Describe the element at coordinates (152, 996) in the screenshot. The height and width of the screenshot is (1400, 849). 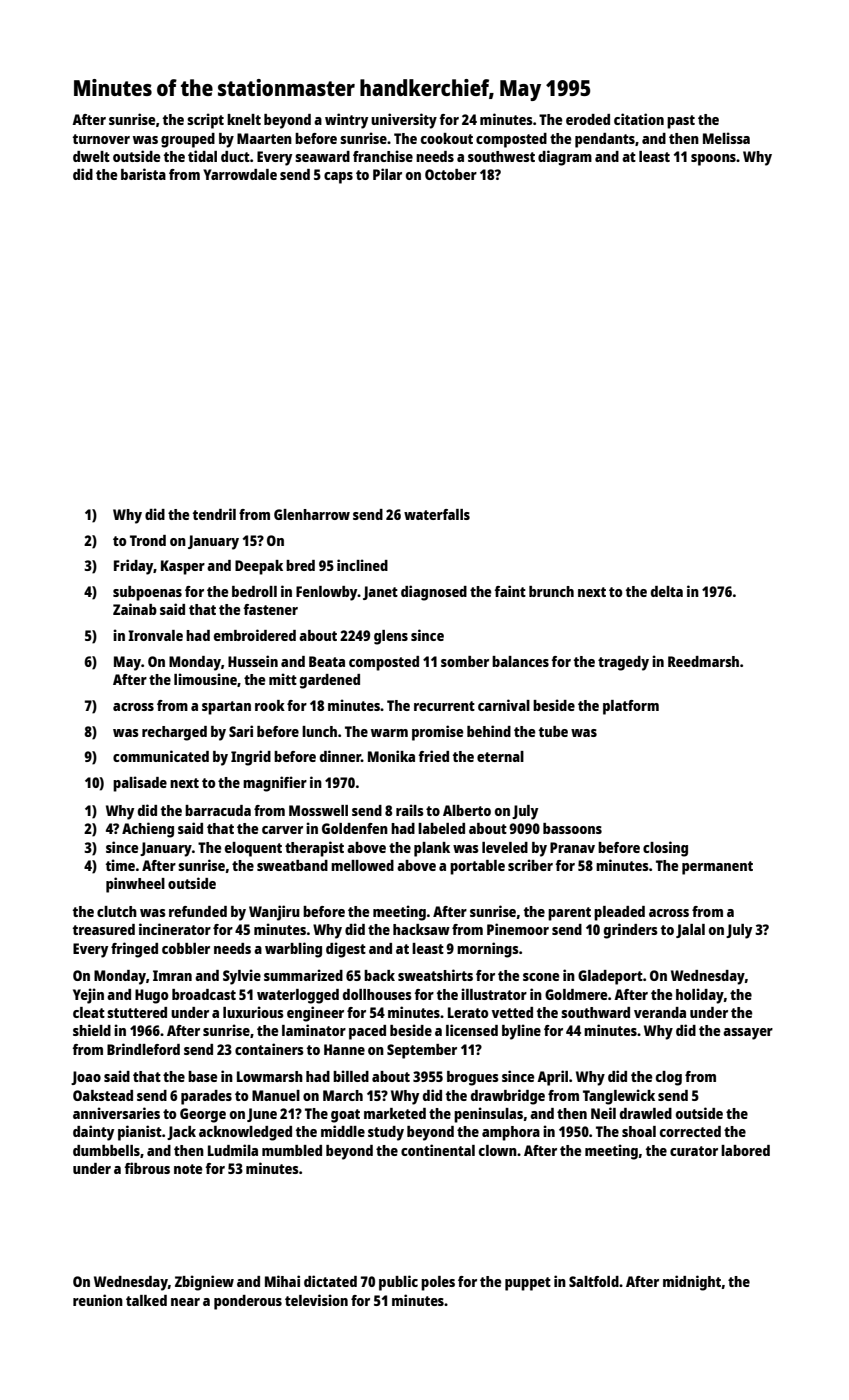
I see `Hugo` at that location.
